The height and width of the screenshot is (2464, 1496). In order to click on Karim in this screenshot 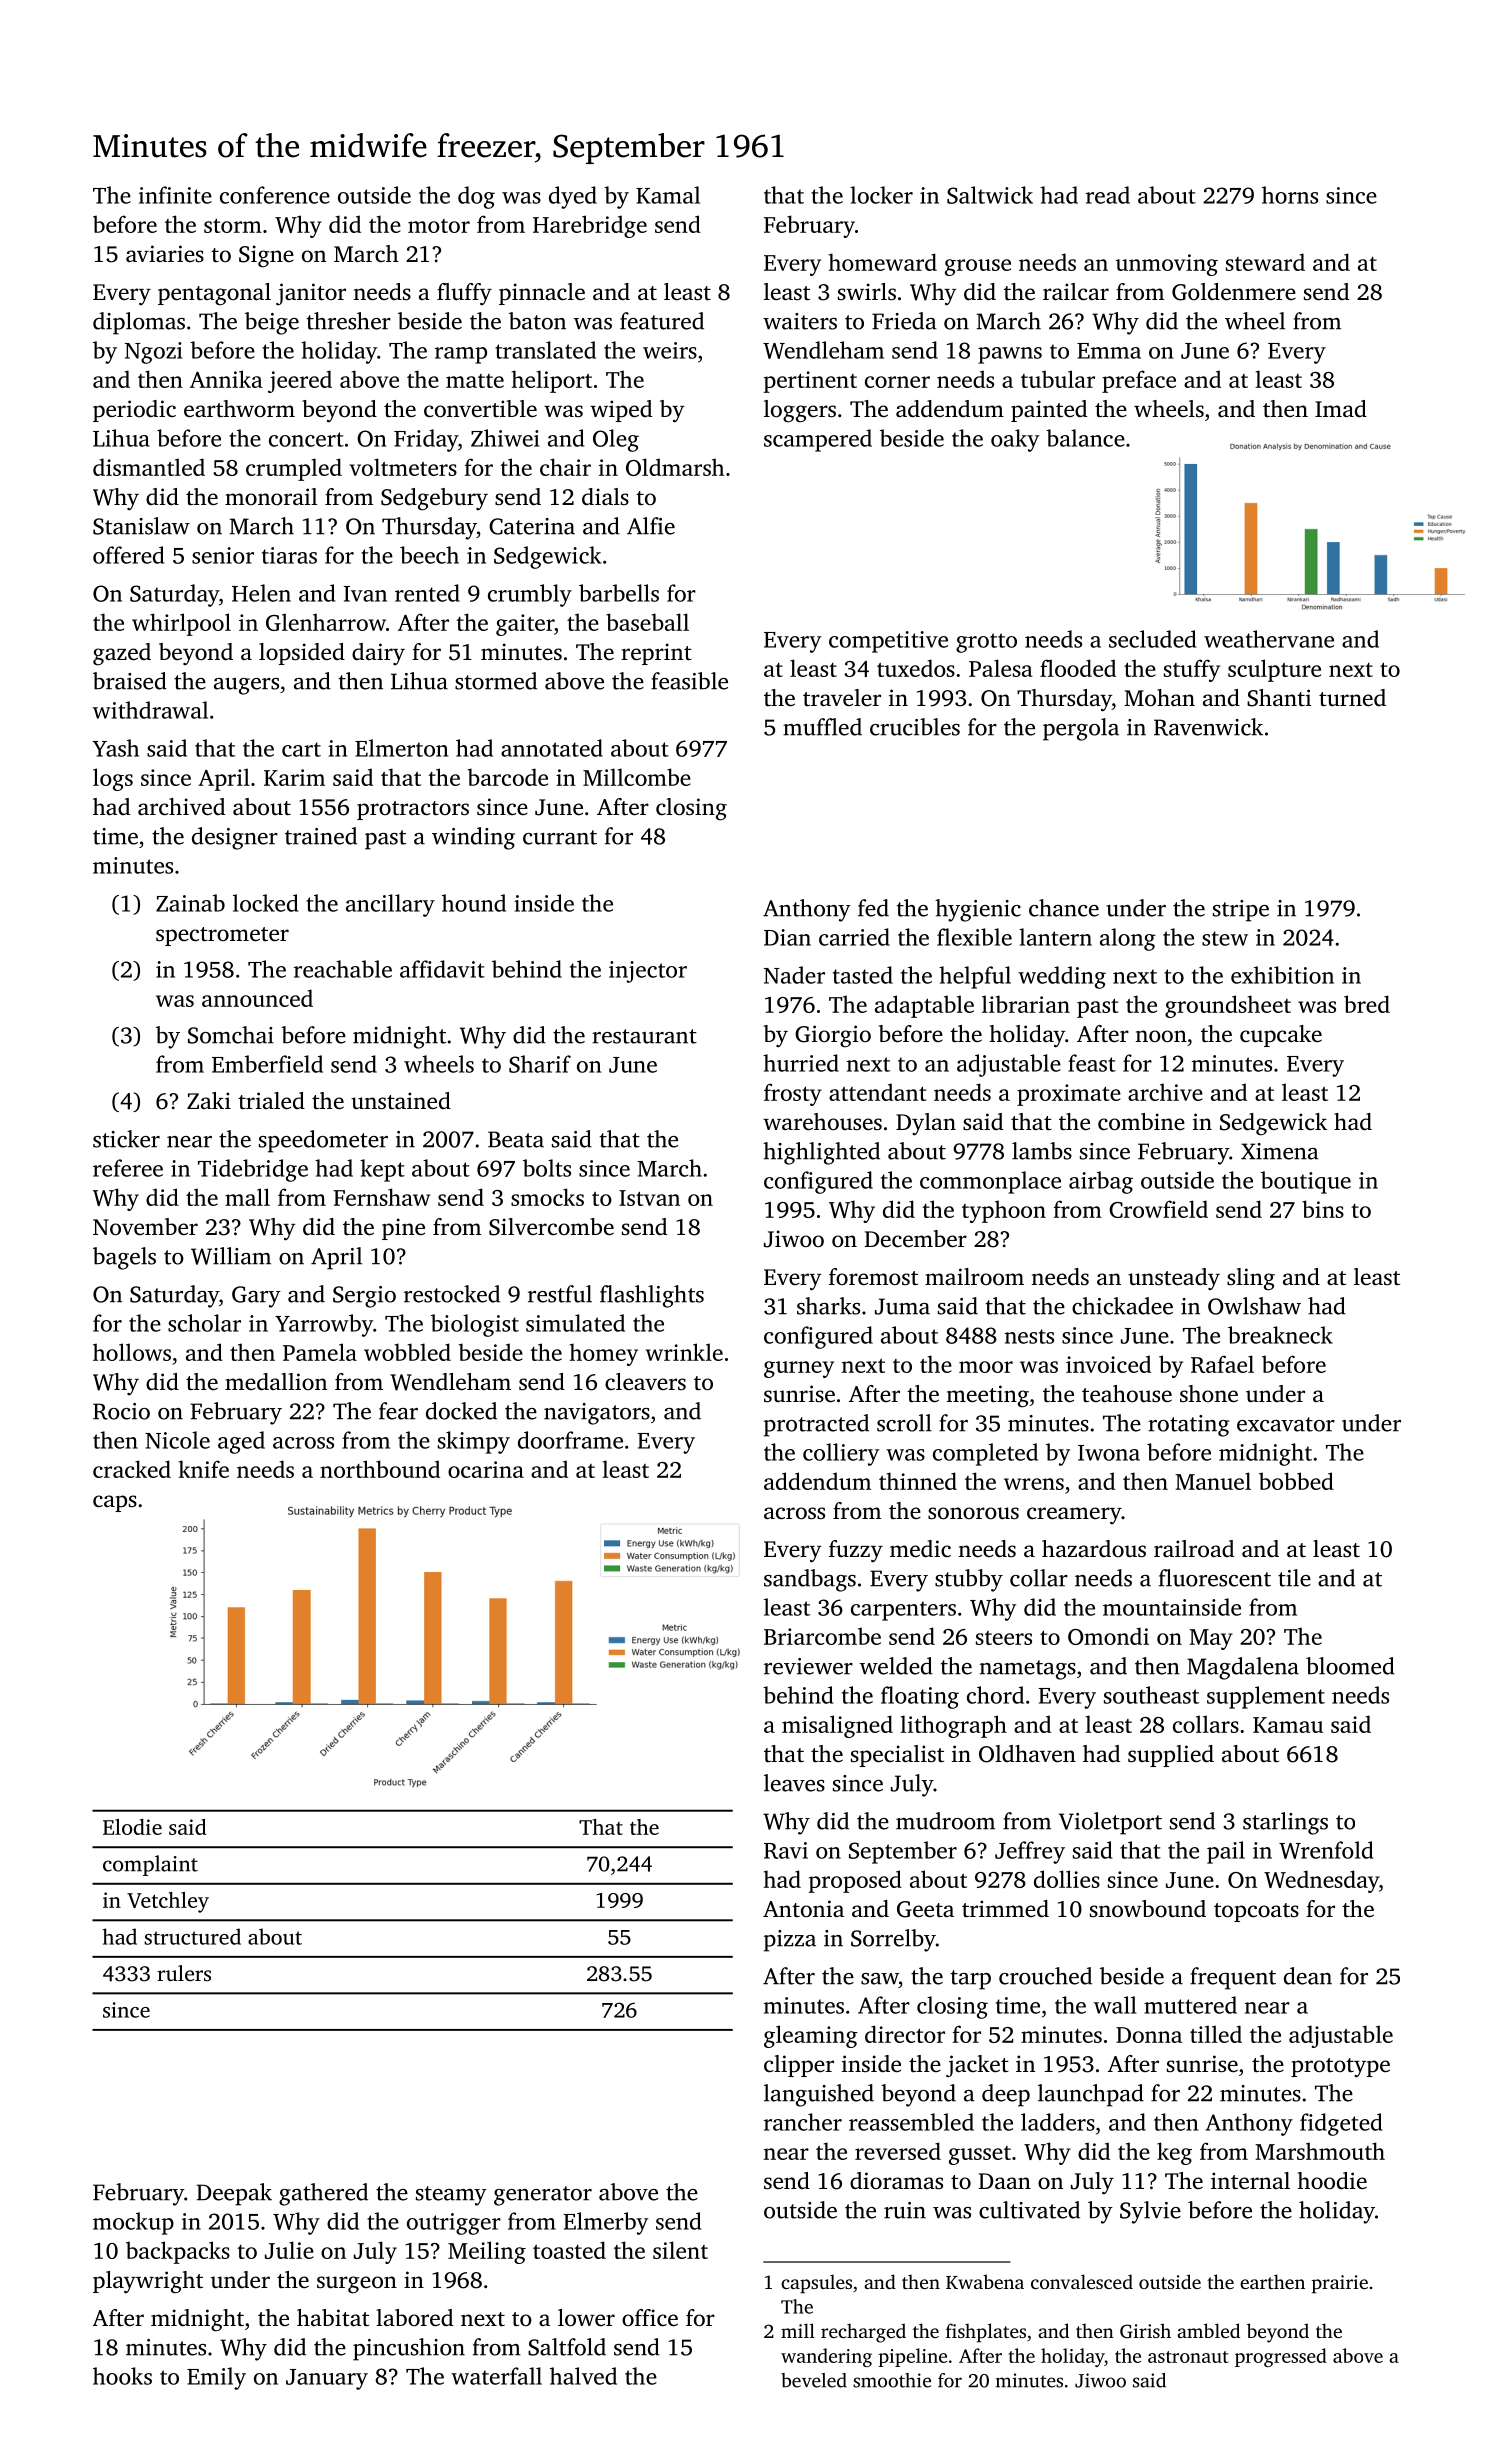, I will do `click(294, 777)`.
